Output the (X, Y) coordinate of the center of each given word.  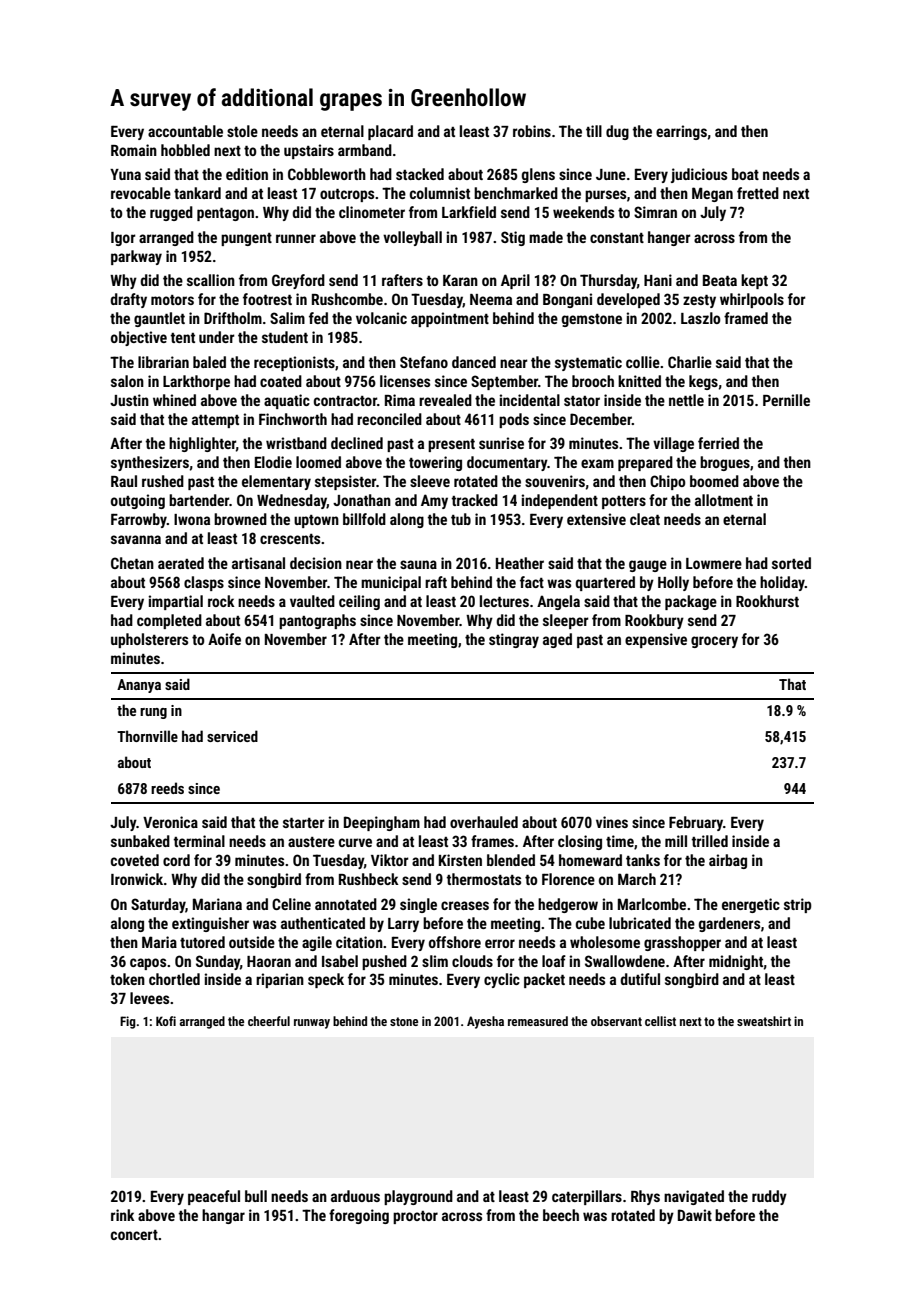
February (696, 823)
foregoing (359, 1216)
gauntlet (159, 319)
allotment (724, 500)
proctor (415, 1217)
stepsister (345, 482)
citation (359, 942)
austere (311, 842)
